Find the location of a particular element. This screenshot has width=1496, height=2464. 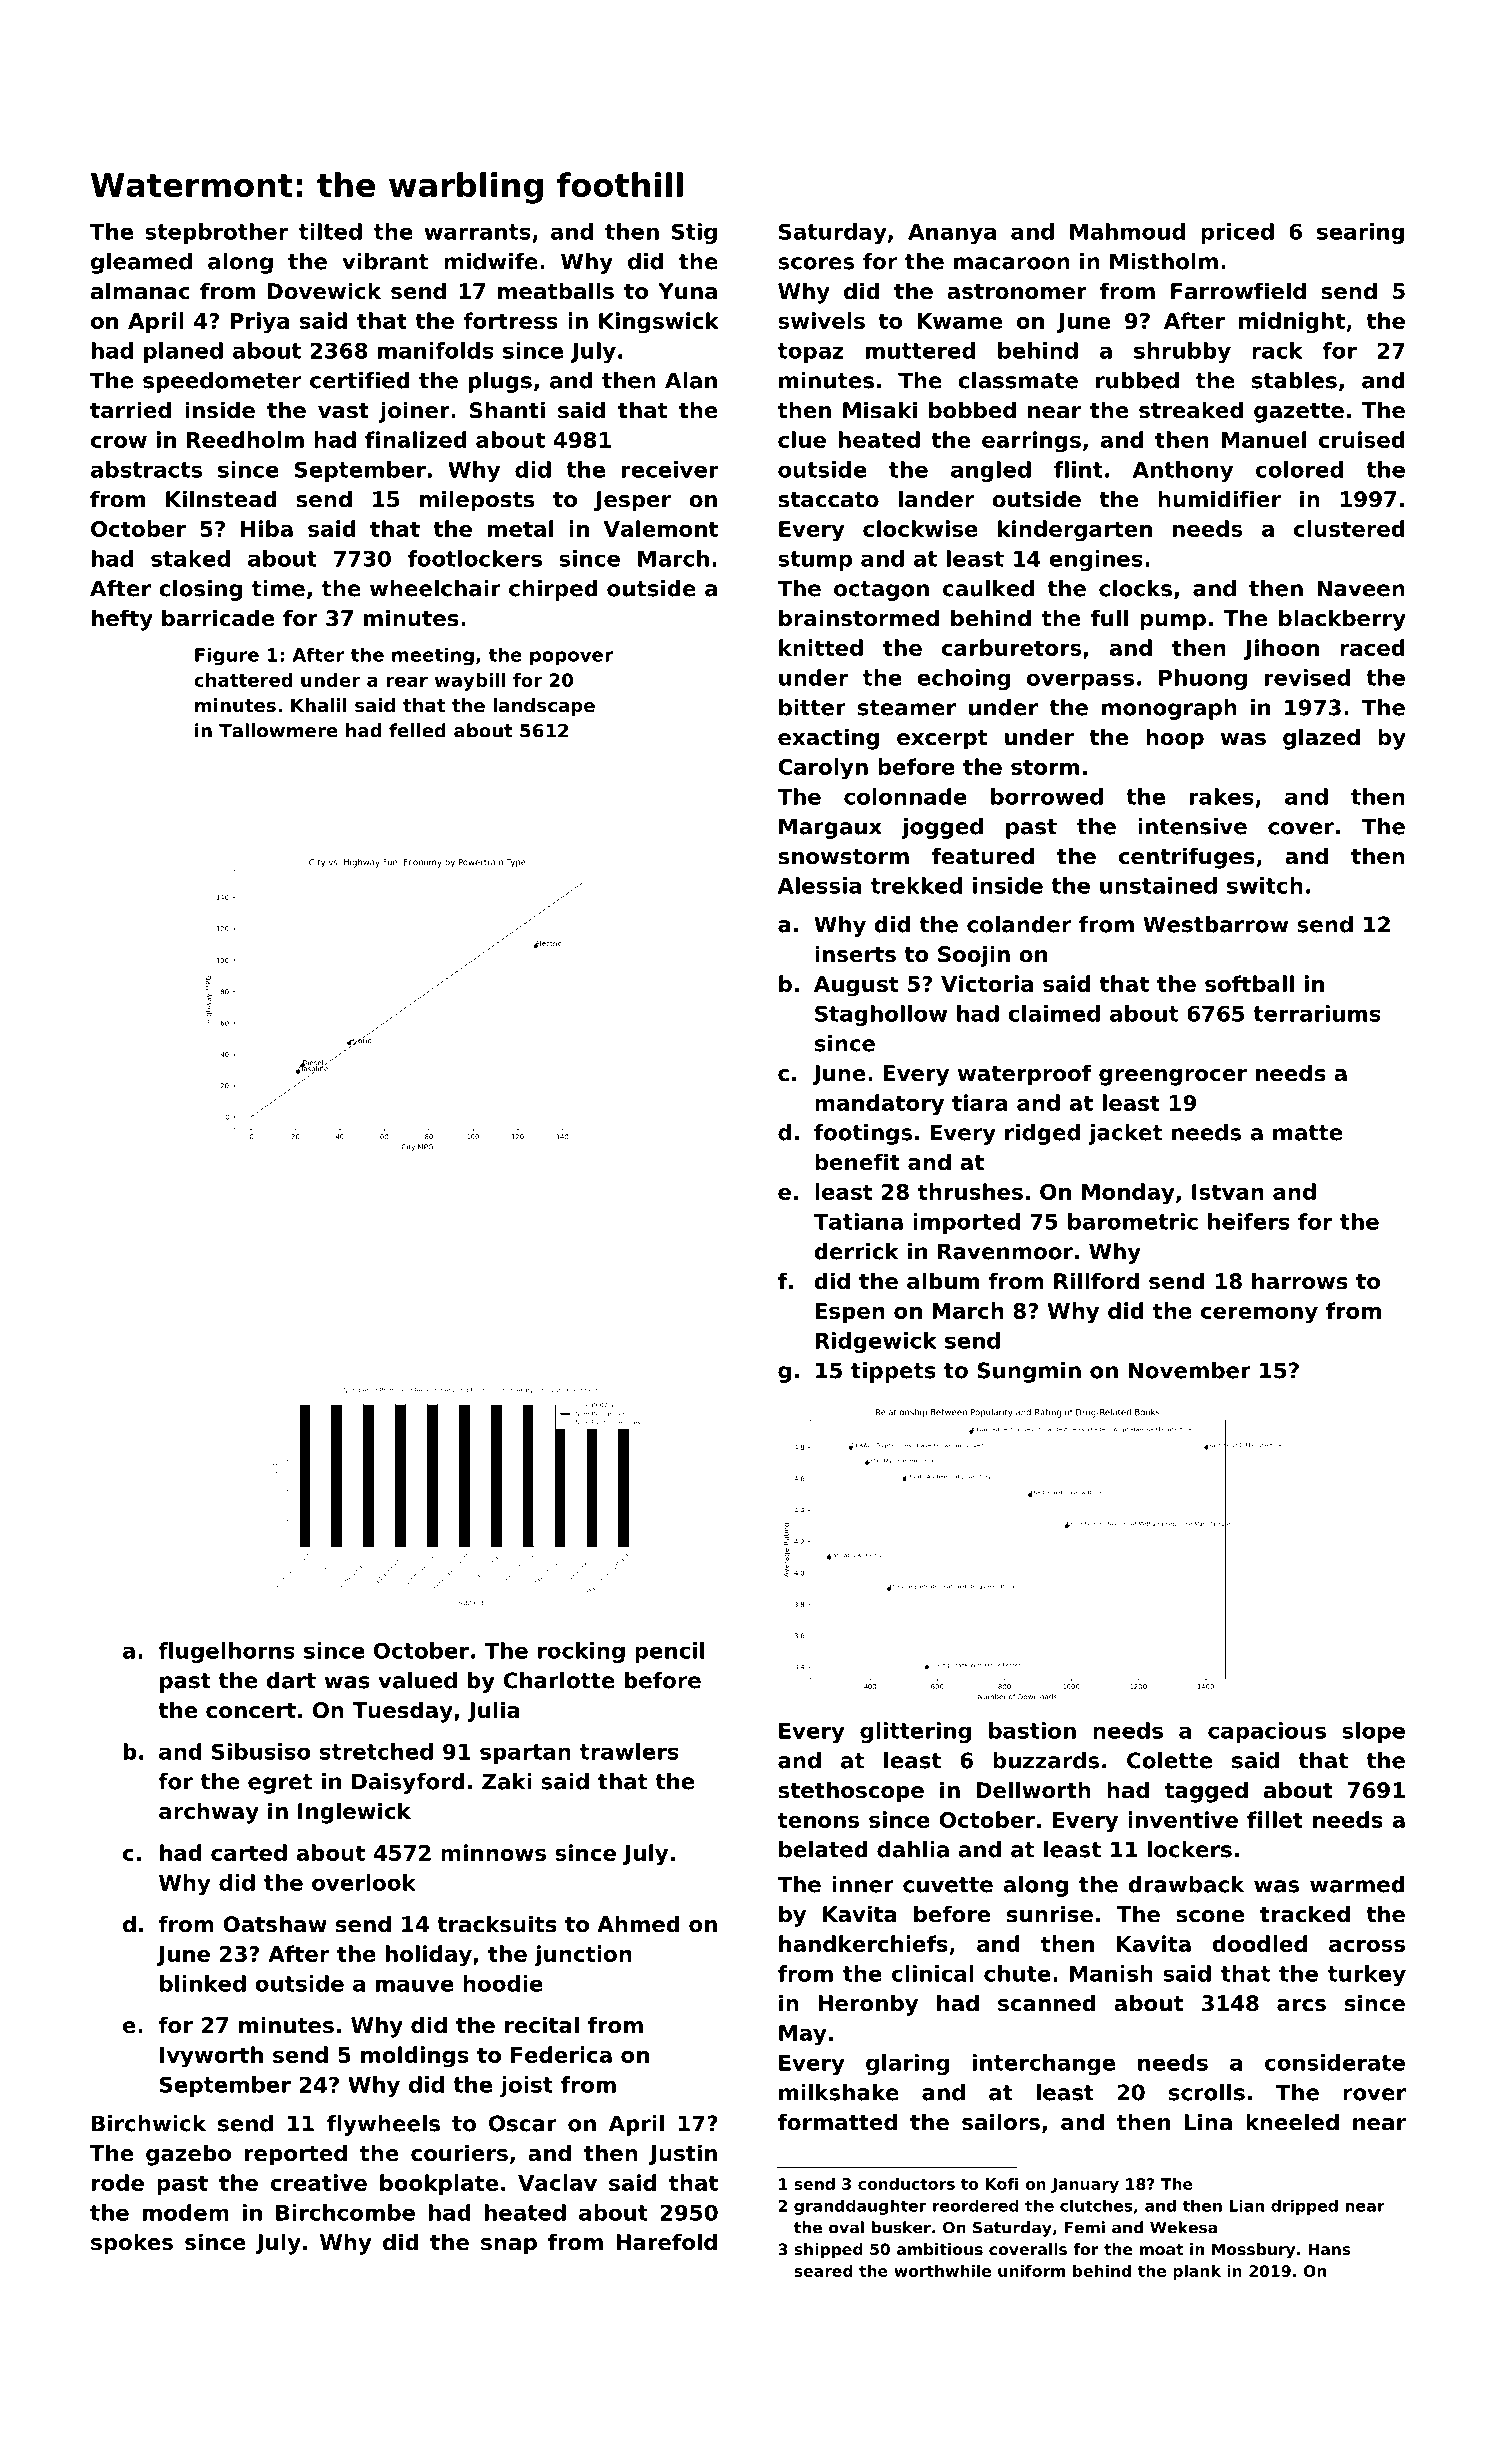

flugelhorns is located at coordinates (226, 1652).
